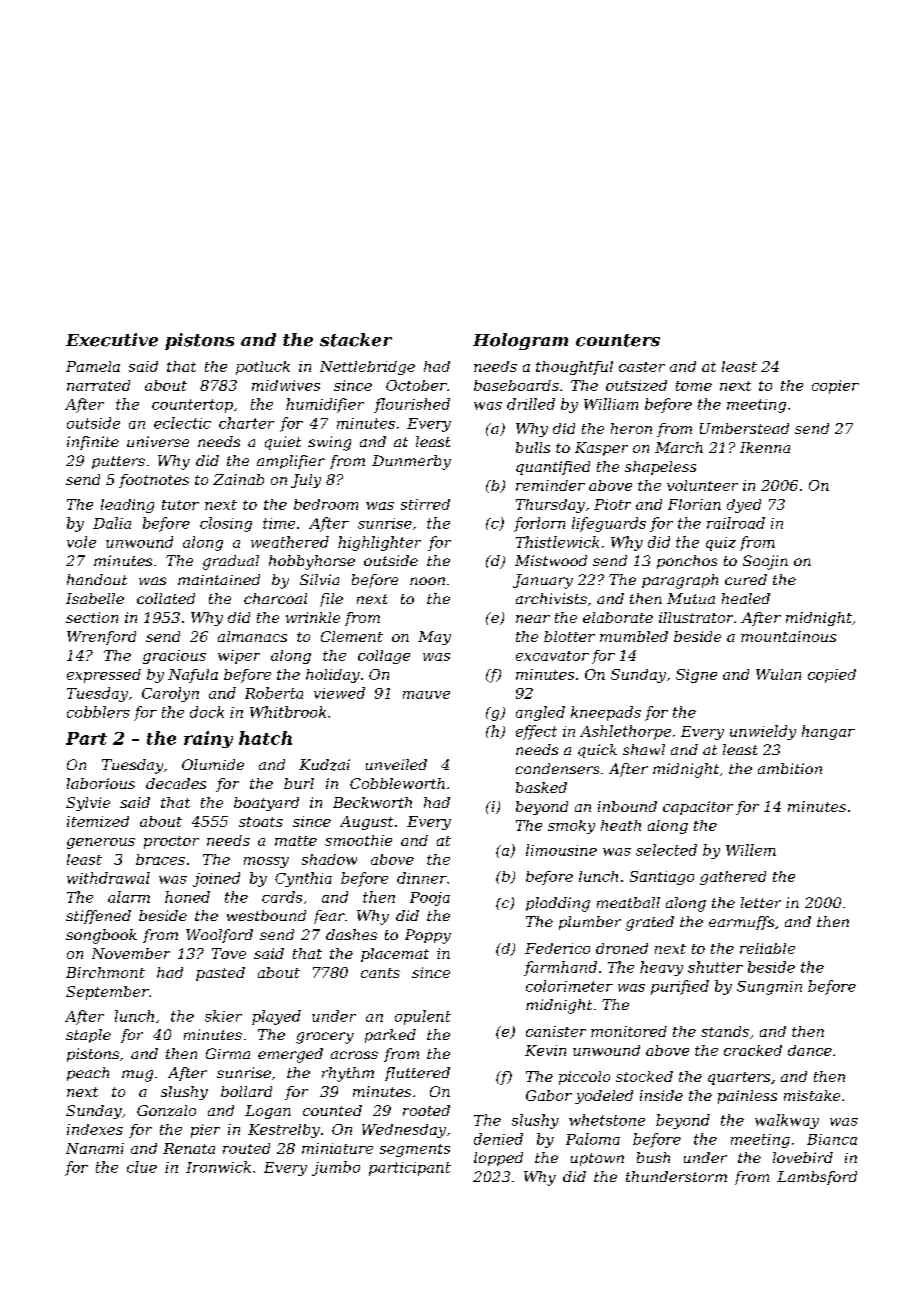 The height and width of the document is (1308, 924). Describe the element at coordinates (356, 340) in the document. I see `stacker` at that location.
